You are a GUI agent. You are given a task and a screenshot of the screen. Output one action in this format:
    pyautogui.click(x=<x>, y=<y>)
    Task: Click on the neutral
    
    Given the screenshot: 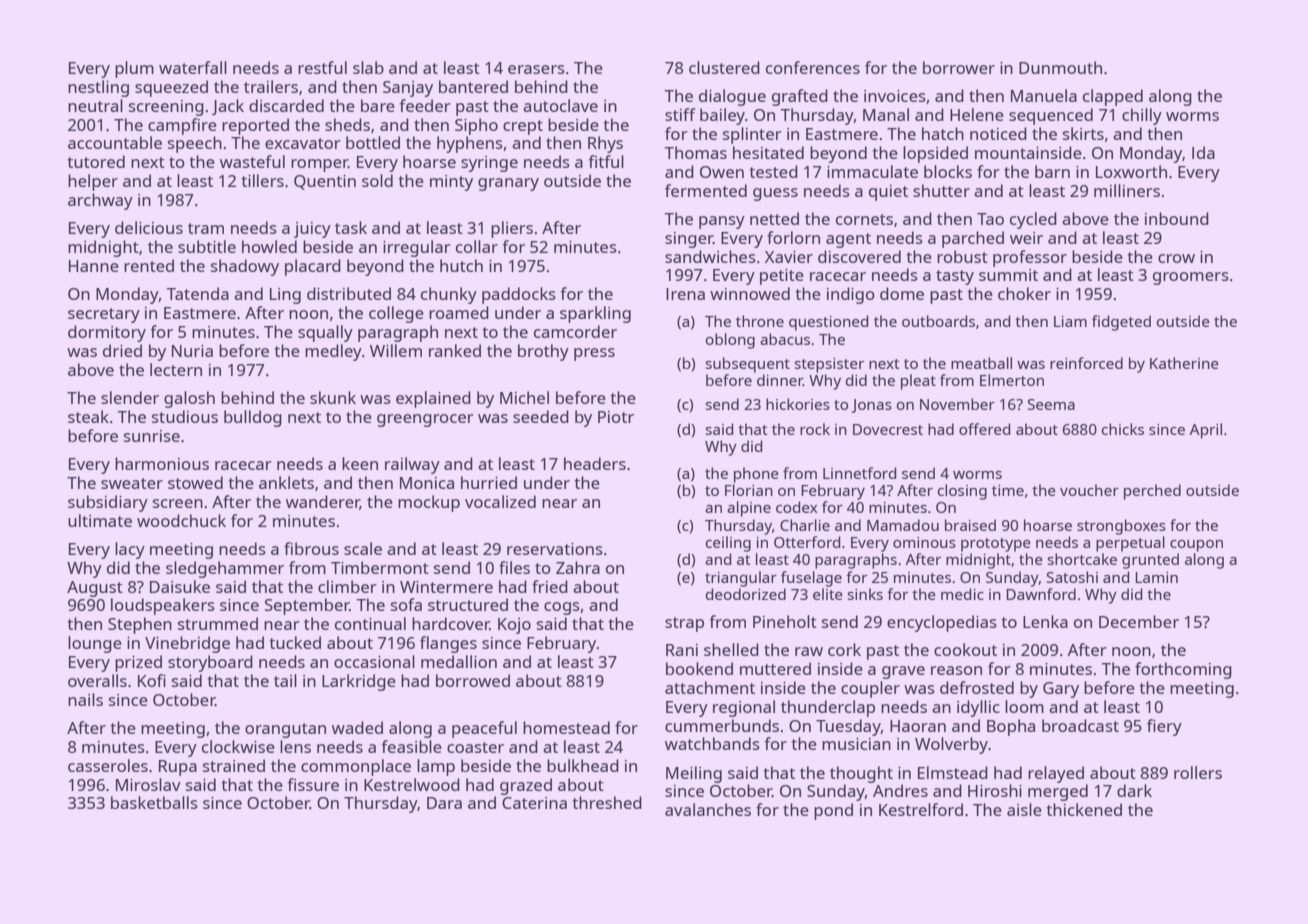 What is the action you would take?
    pyautogui.click(x=95, y=105)
